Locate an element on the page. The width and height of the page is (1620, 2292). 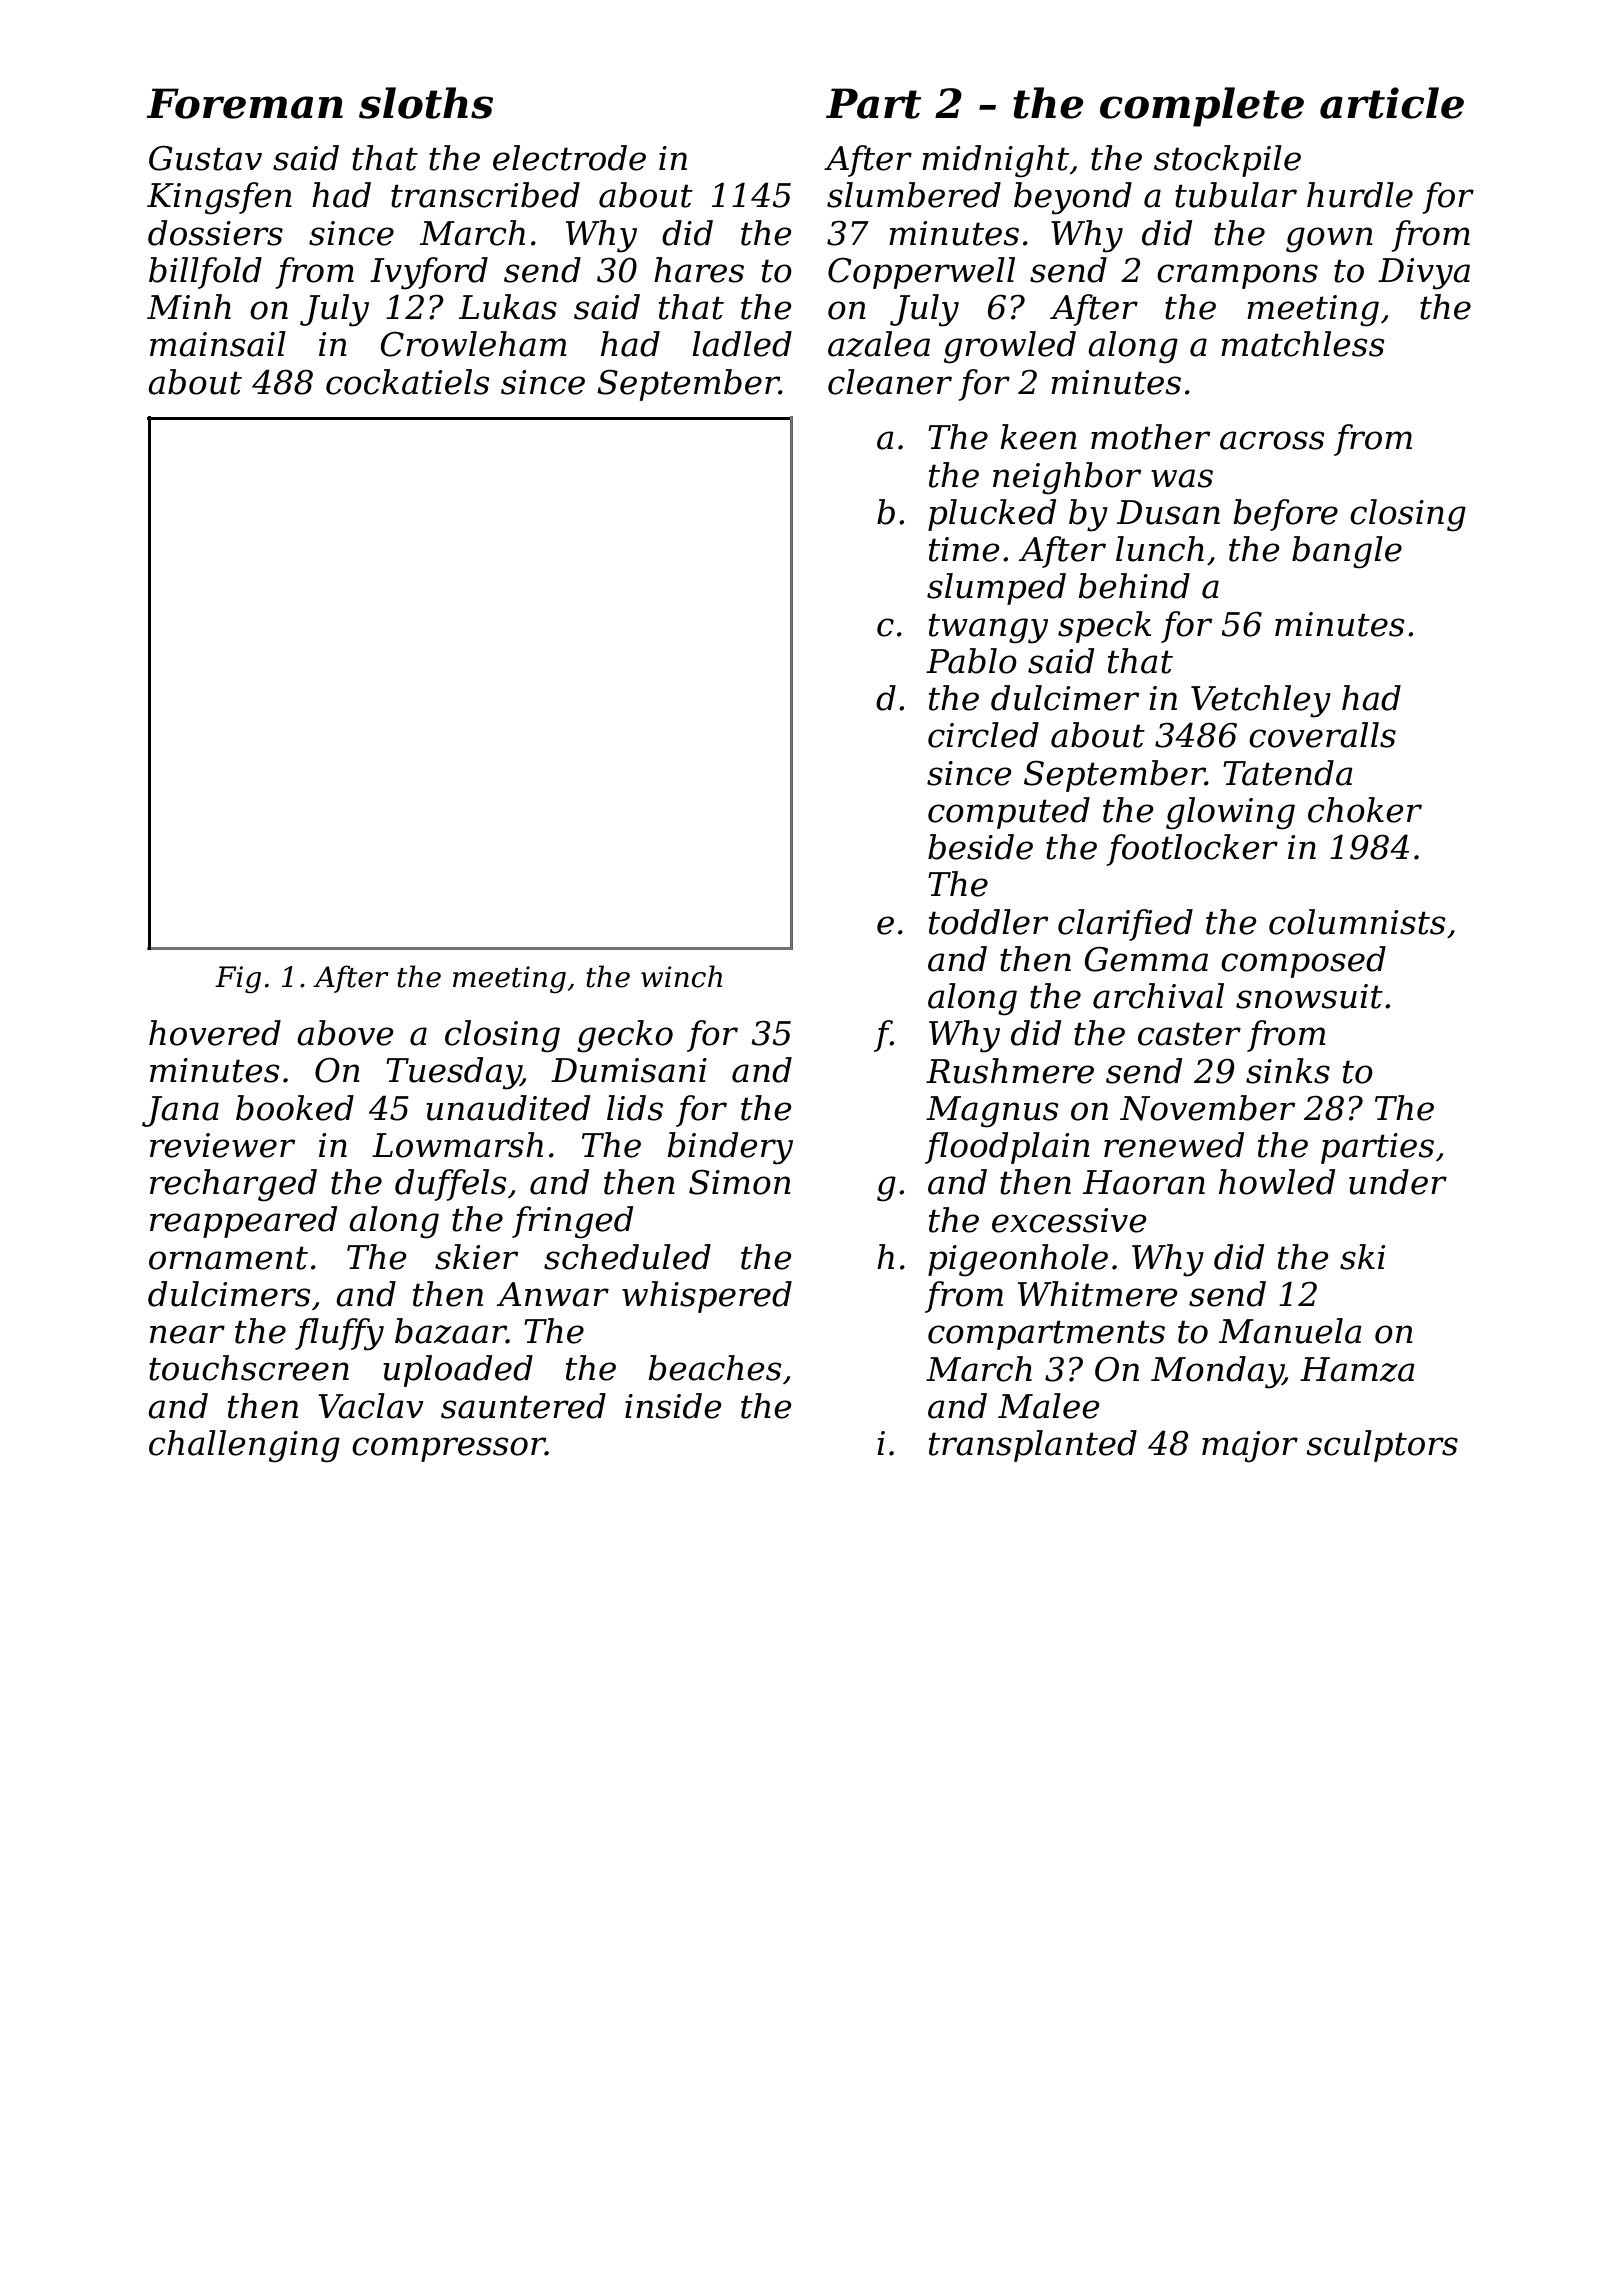
sloths is located at coordinates (426, 103).
